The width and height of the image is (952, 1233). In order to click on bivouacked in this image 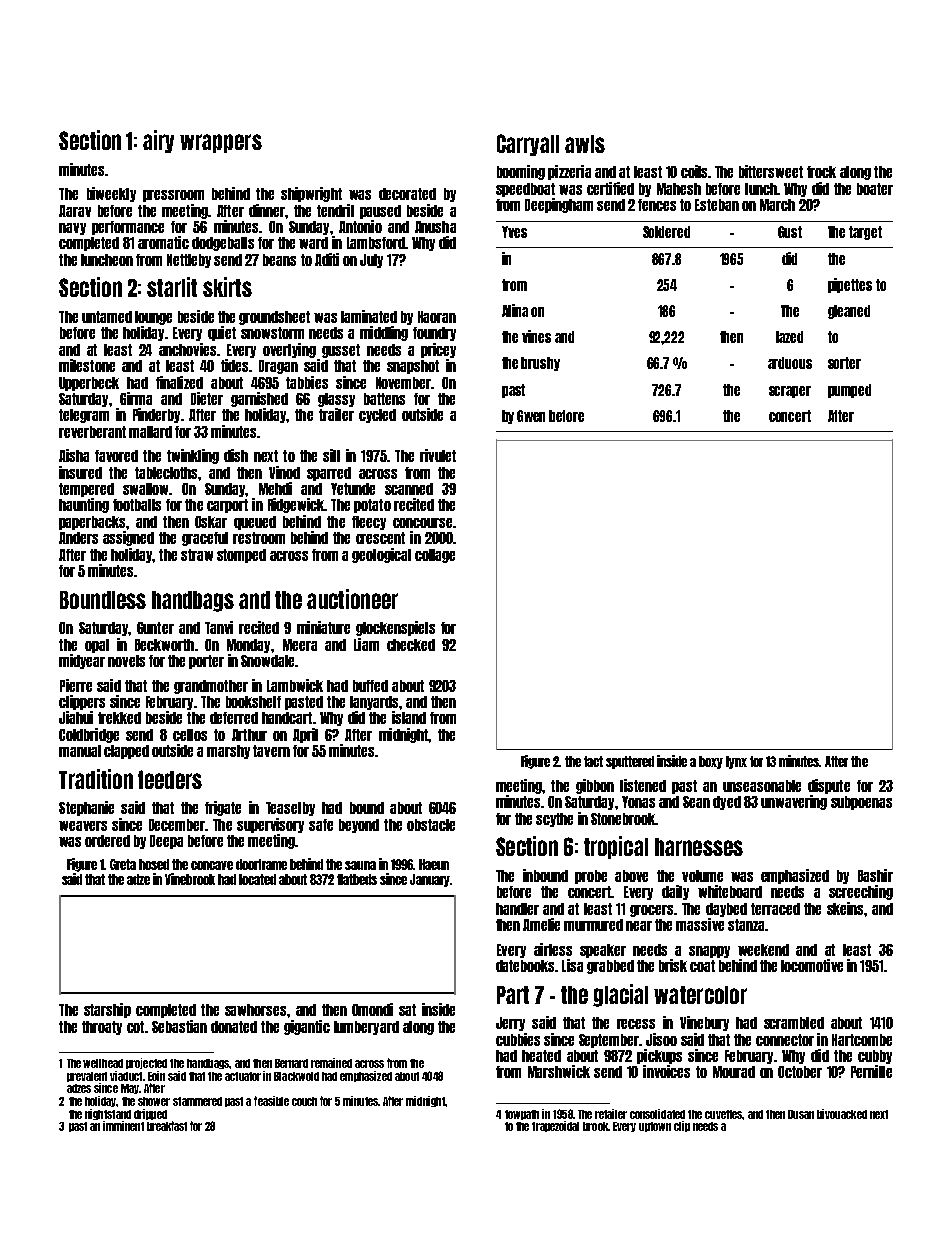, I will do `click(842, 1114)`.
